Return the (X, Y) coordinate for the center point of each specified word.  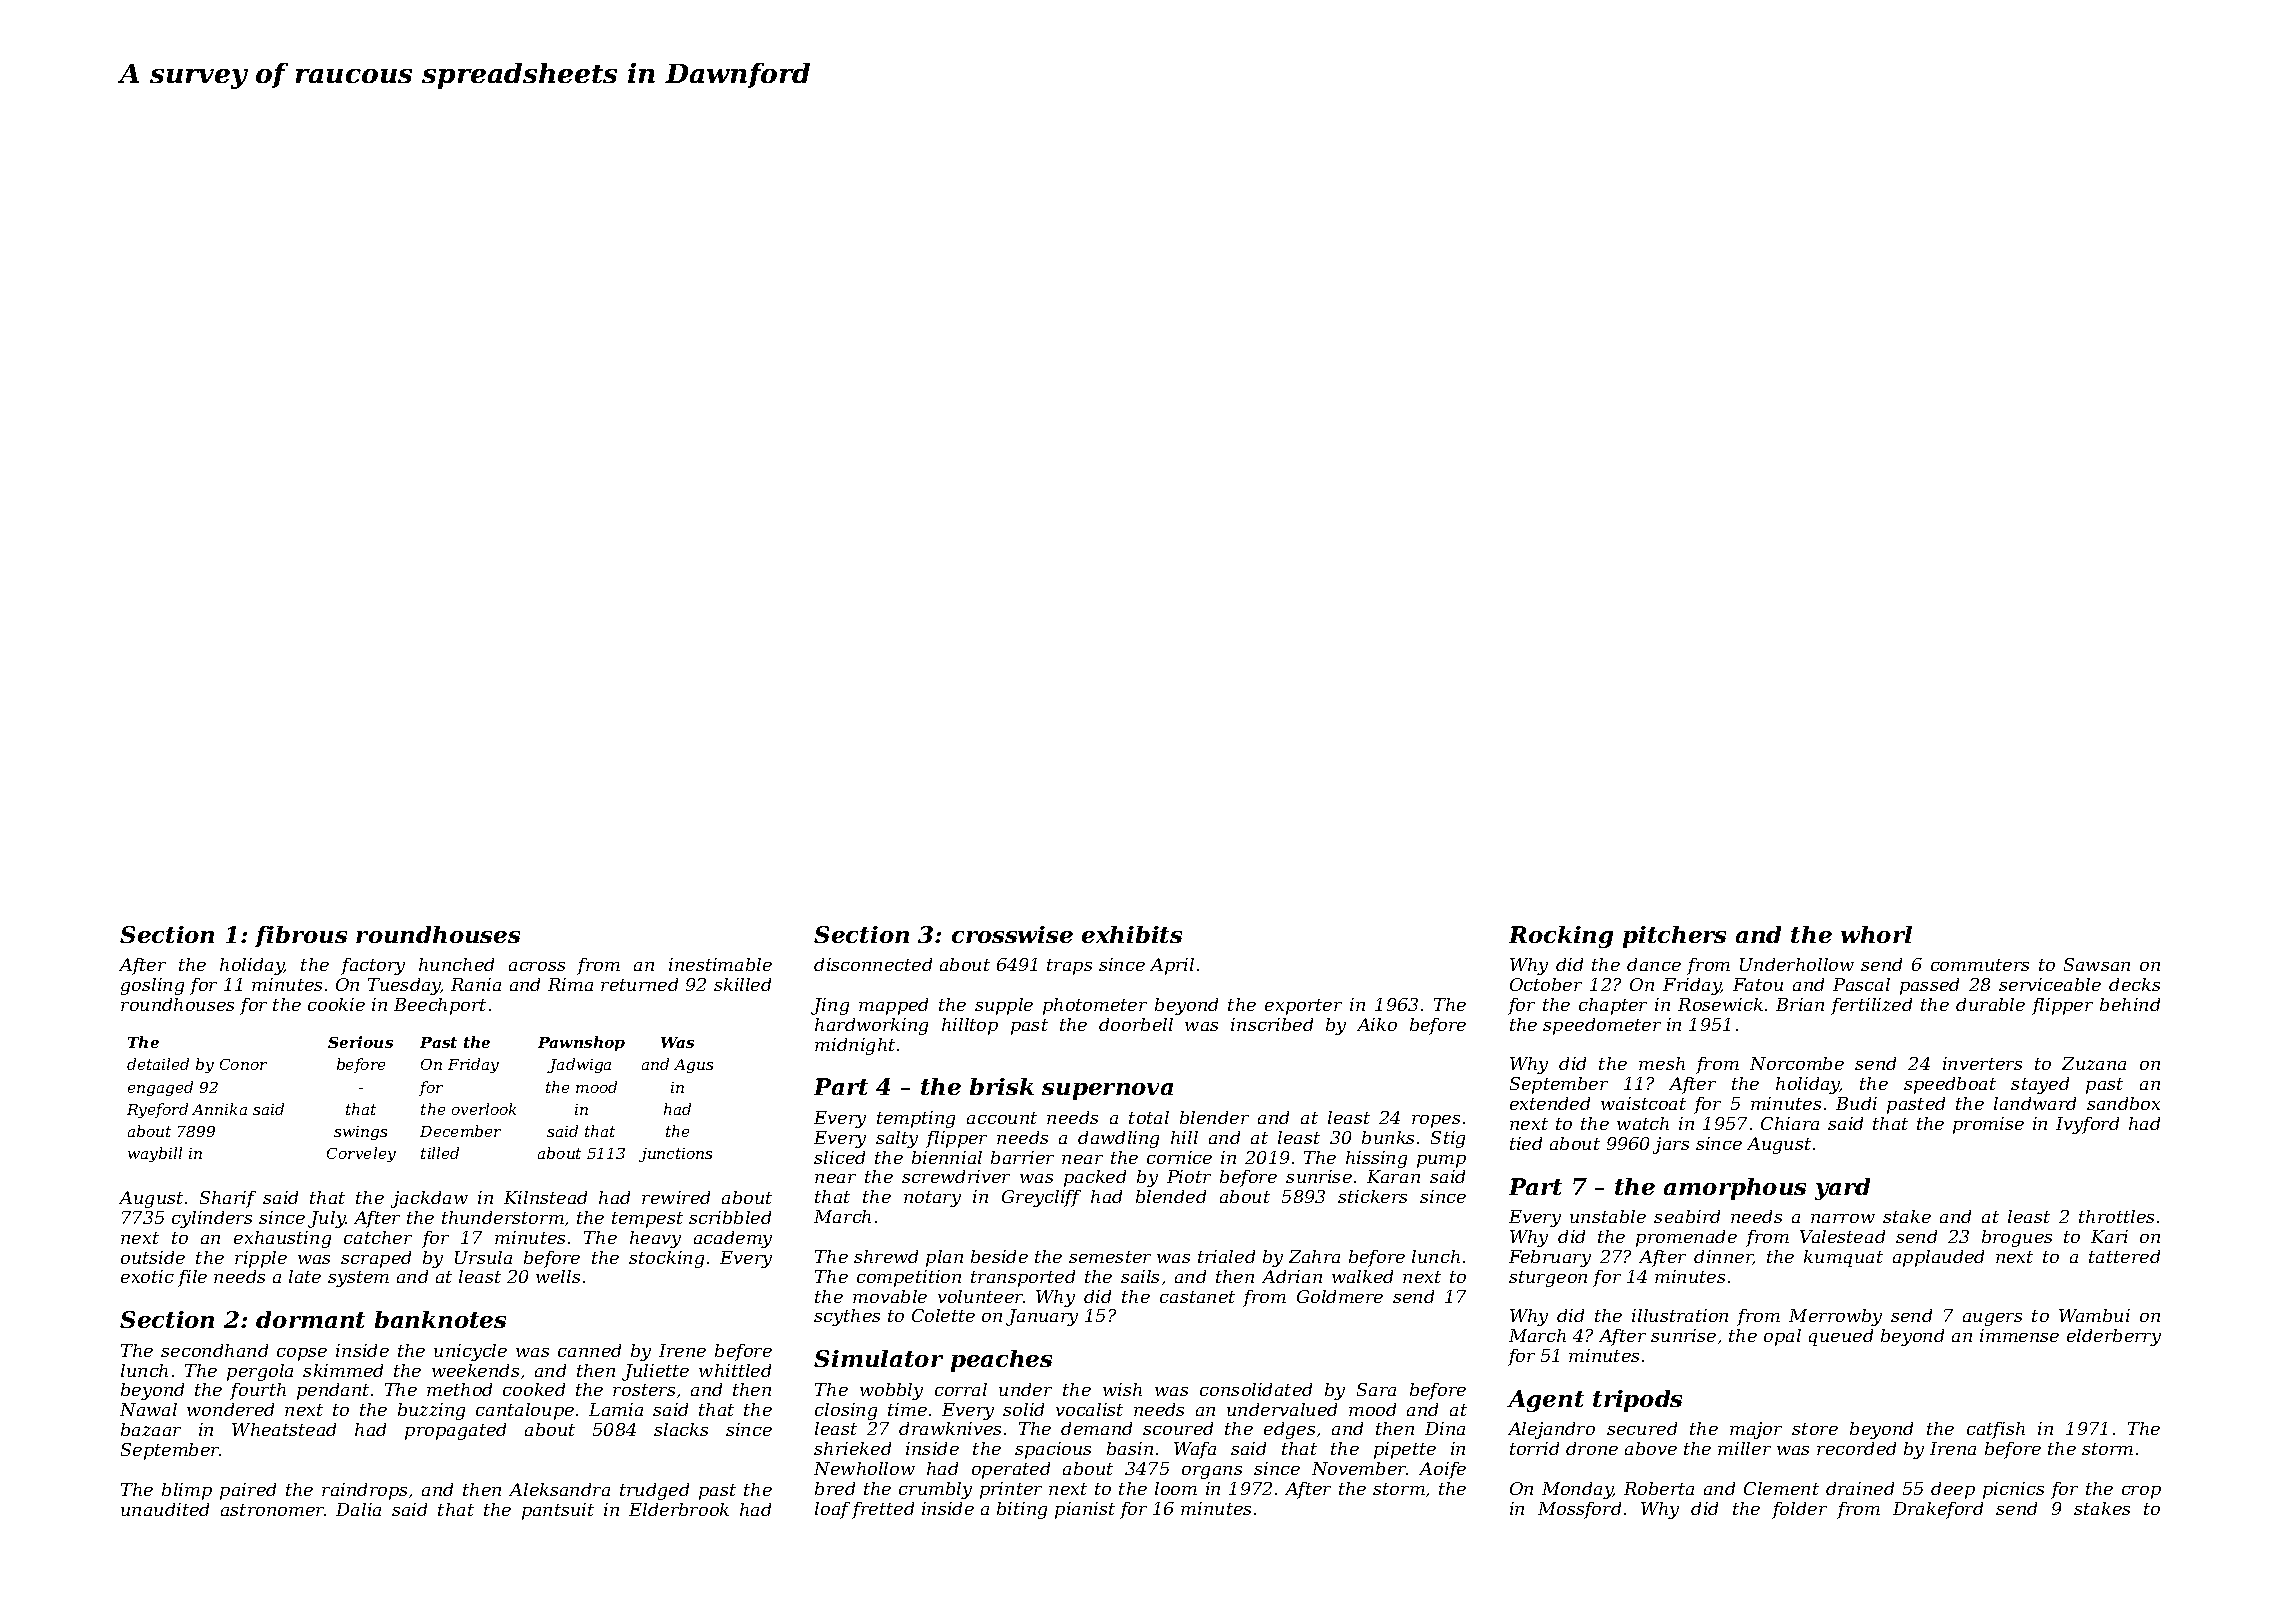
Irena (1953, 1448)
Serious (360, 1042)
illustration (1680, 1315)
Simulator (878, 1358)
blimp (187, 1491)
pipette (1405, 1450)
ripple (261, 1259)
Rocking (1561, 937)
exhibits (1132, 934)
